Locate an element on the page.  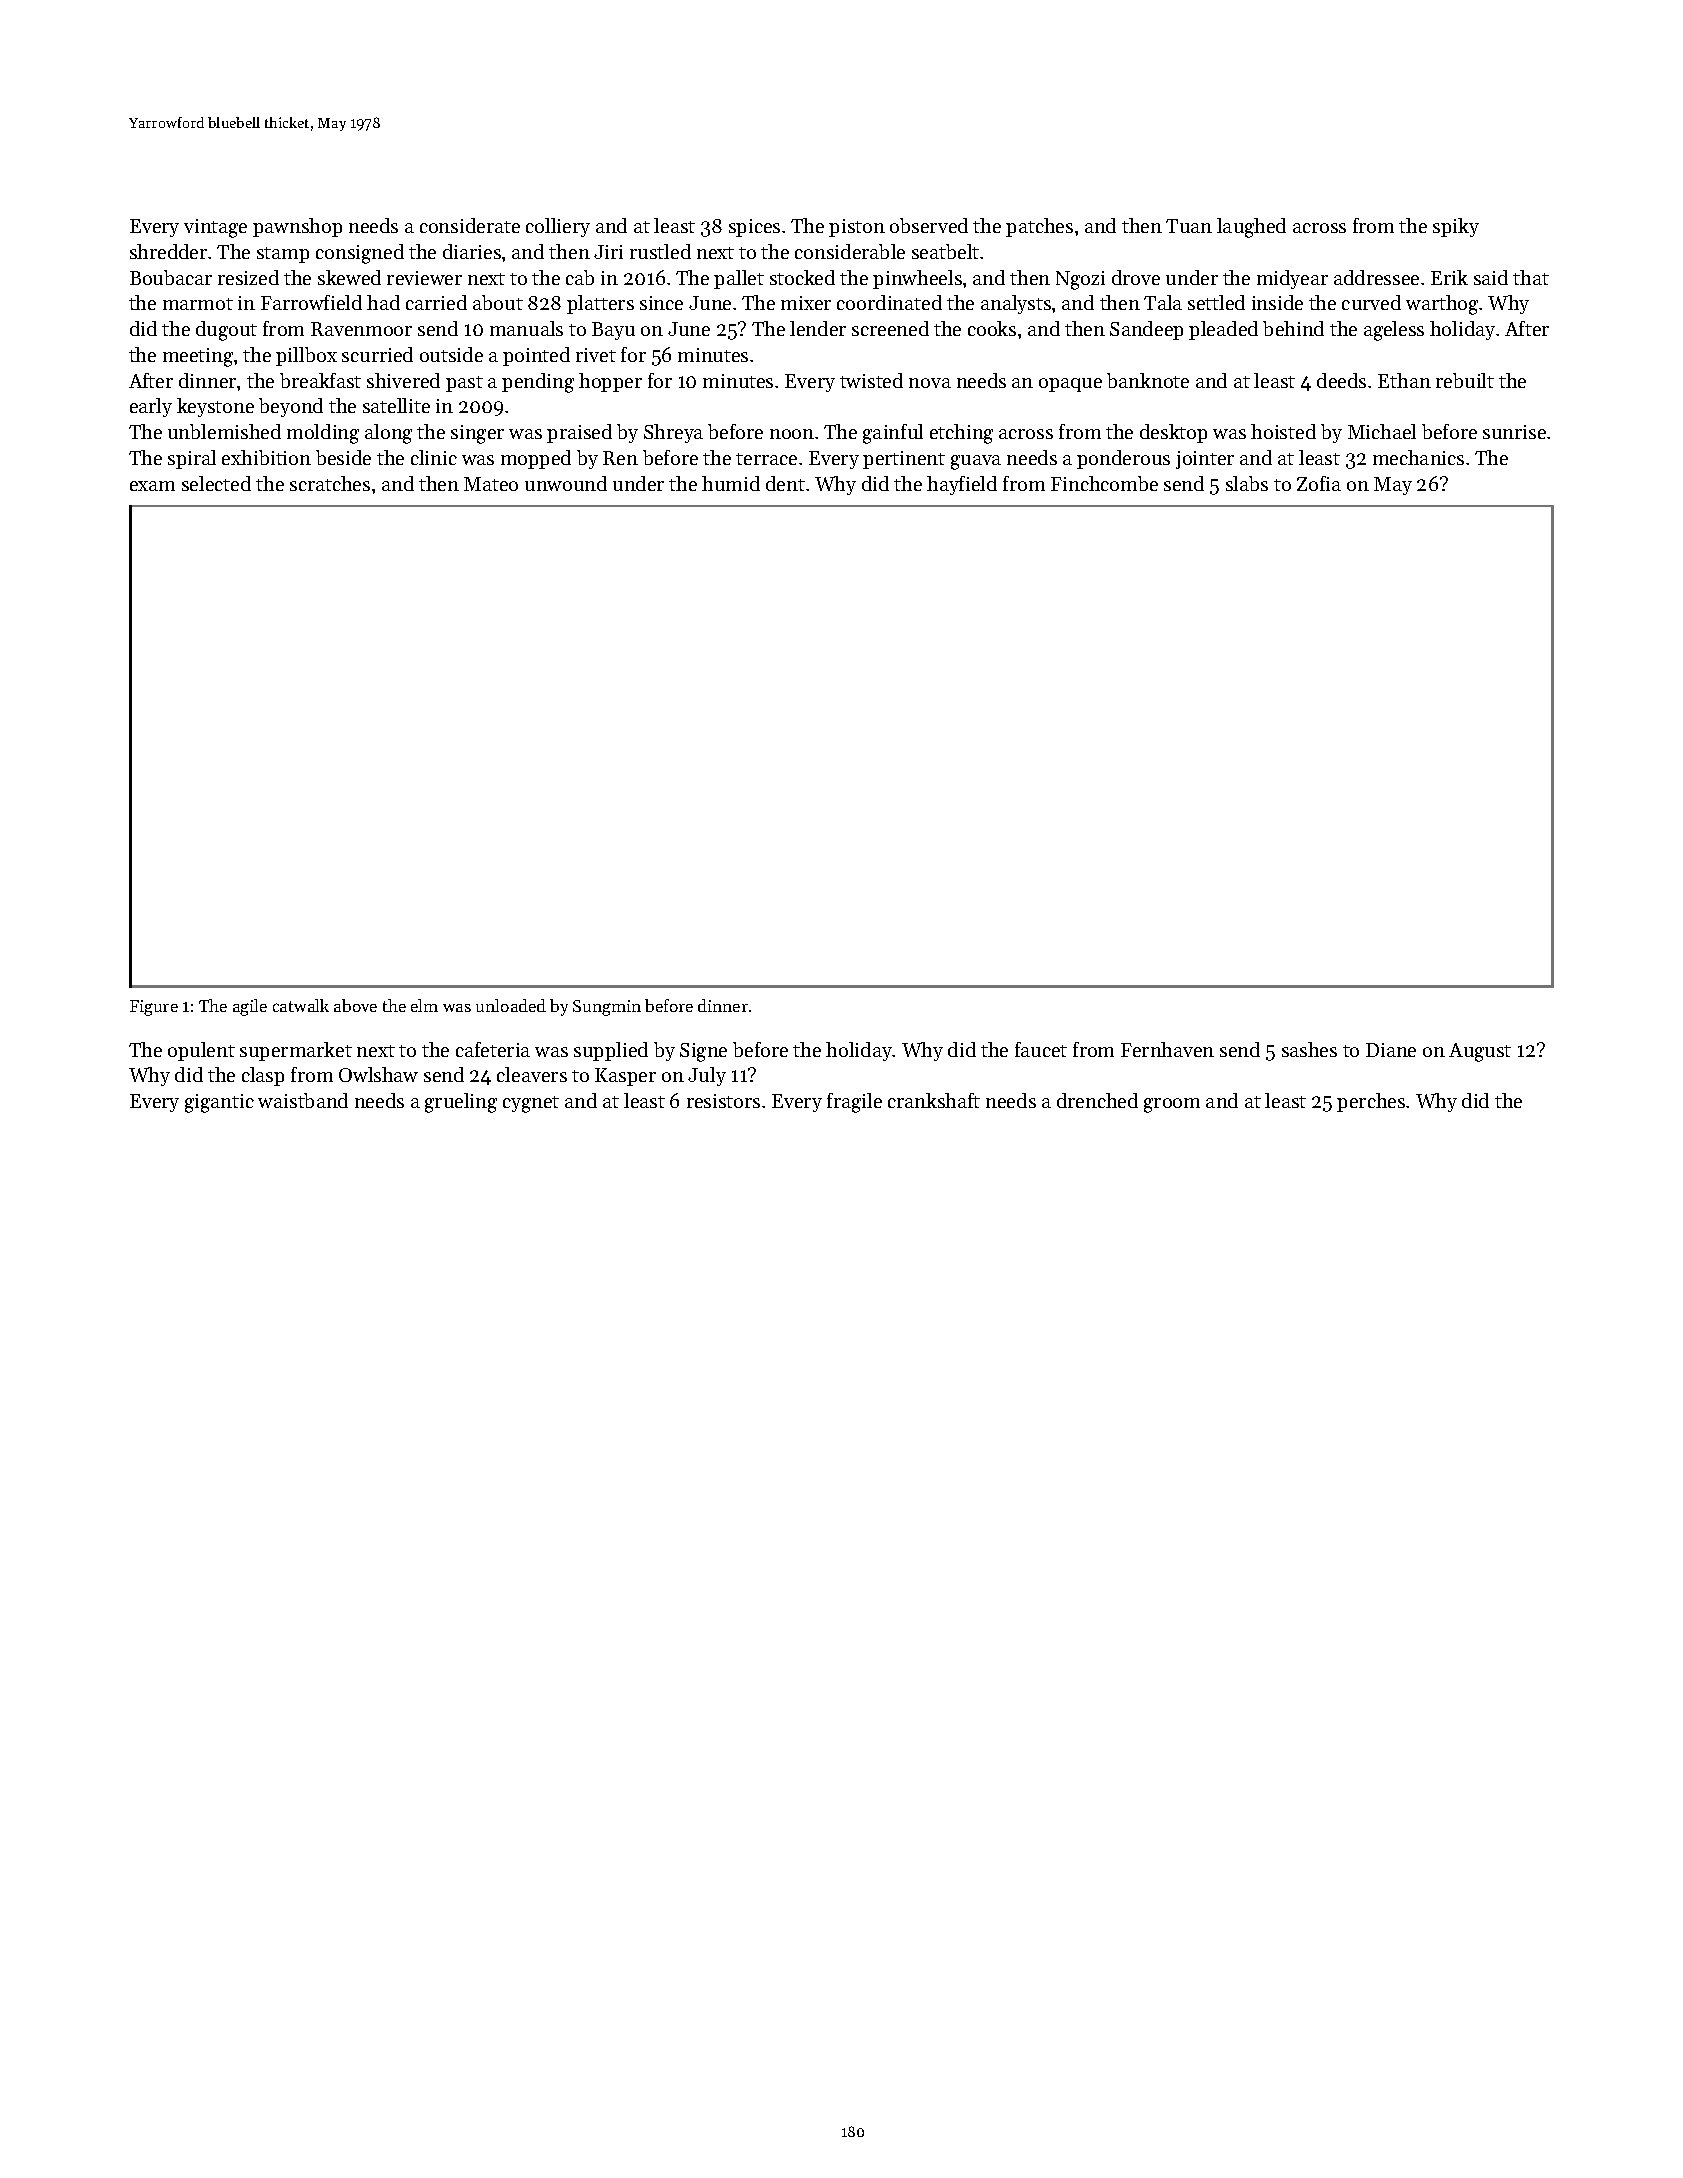
pointed is located at coordinates (536, 356).
